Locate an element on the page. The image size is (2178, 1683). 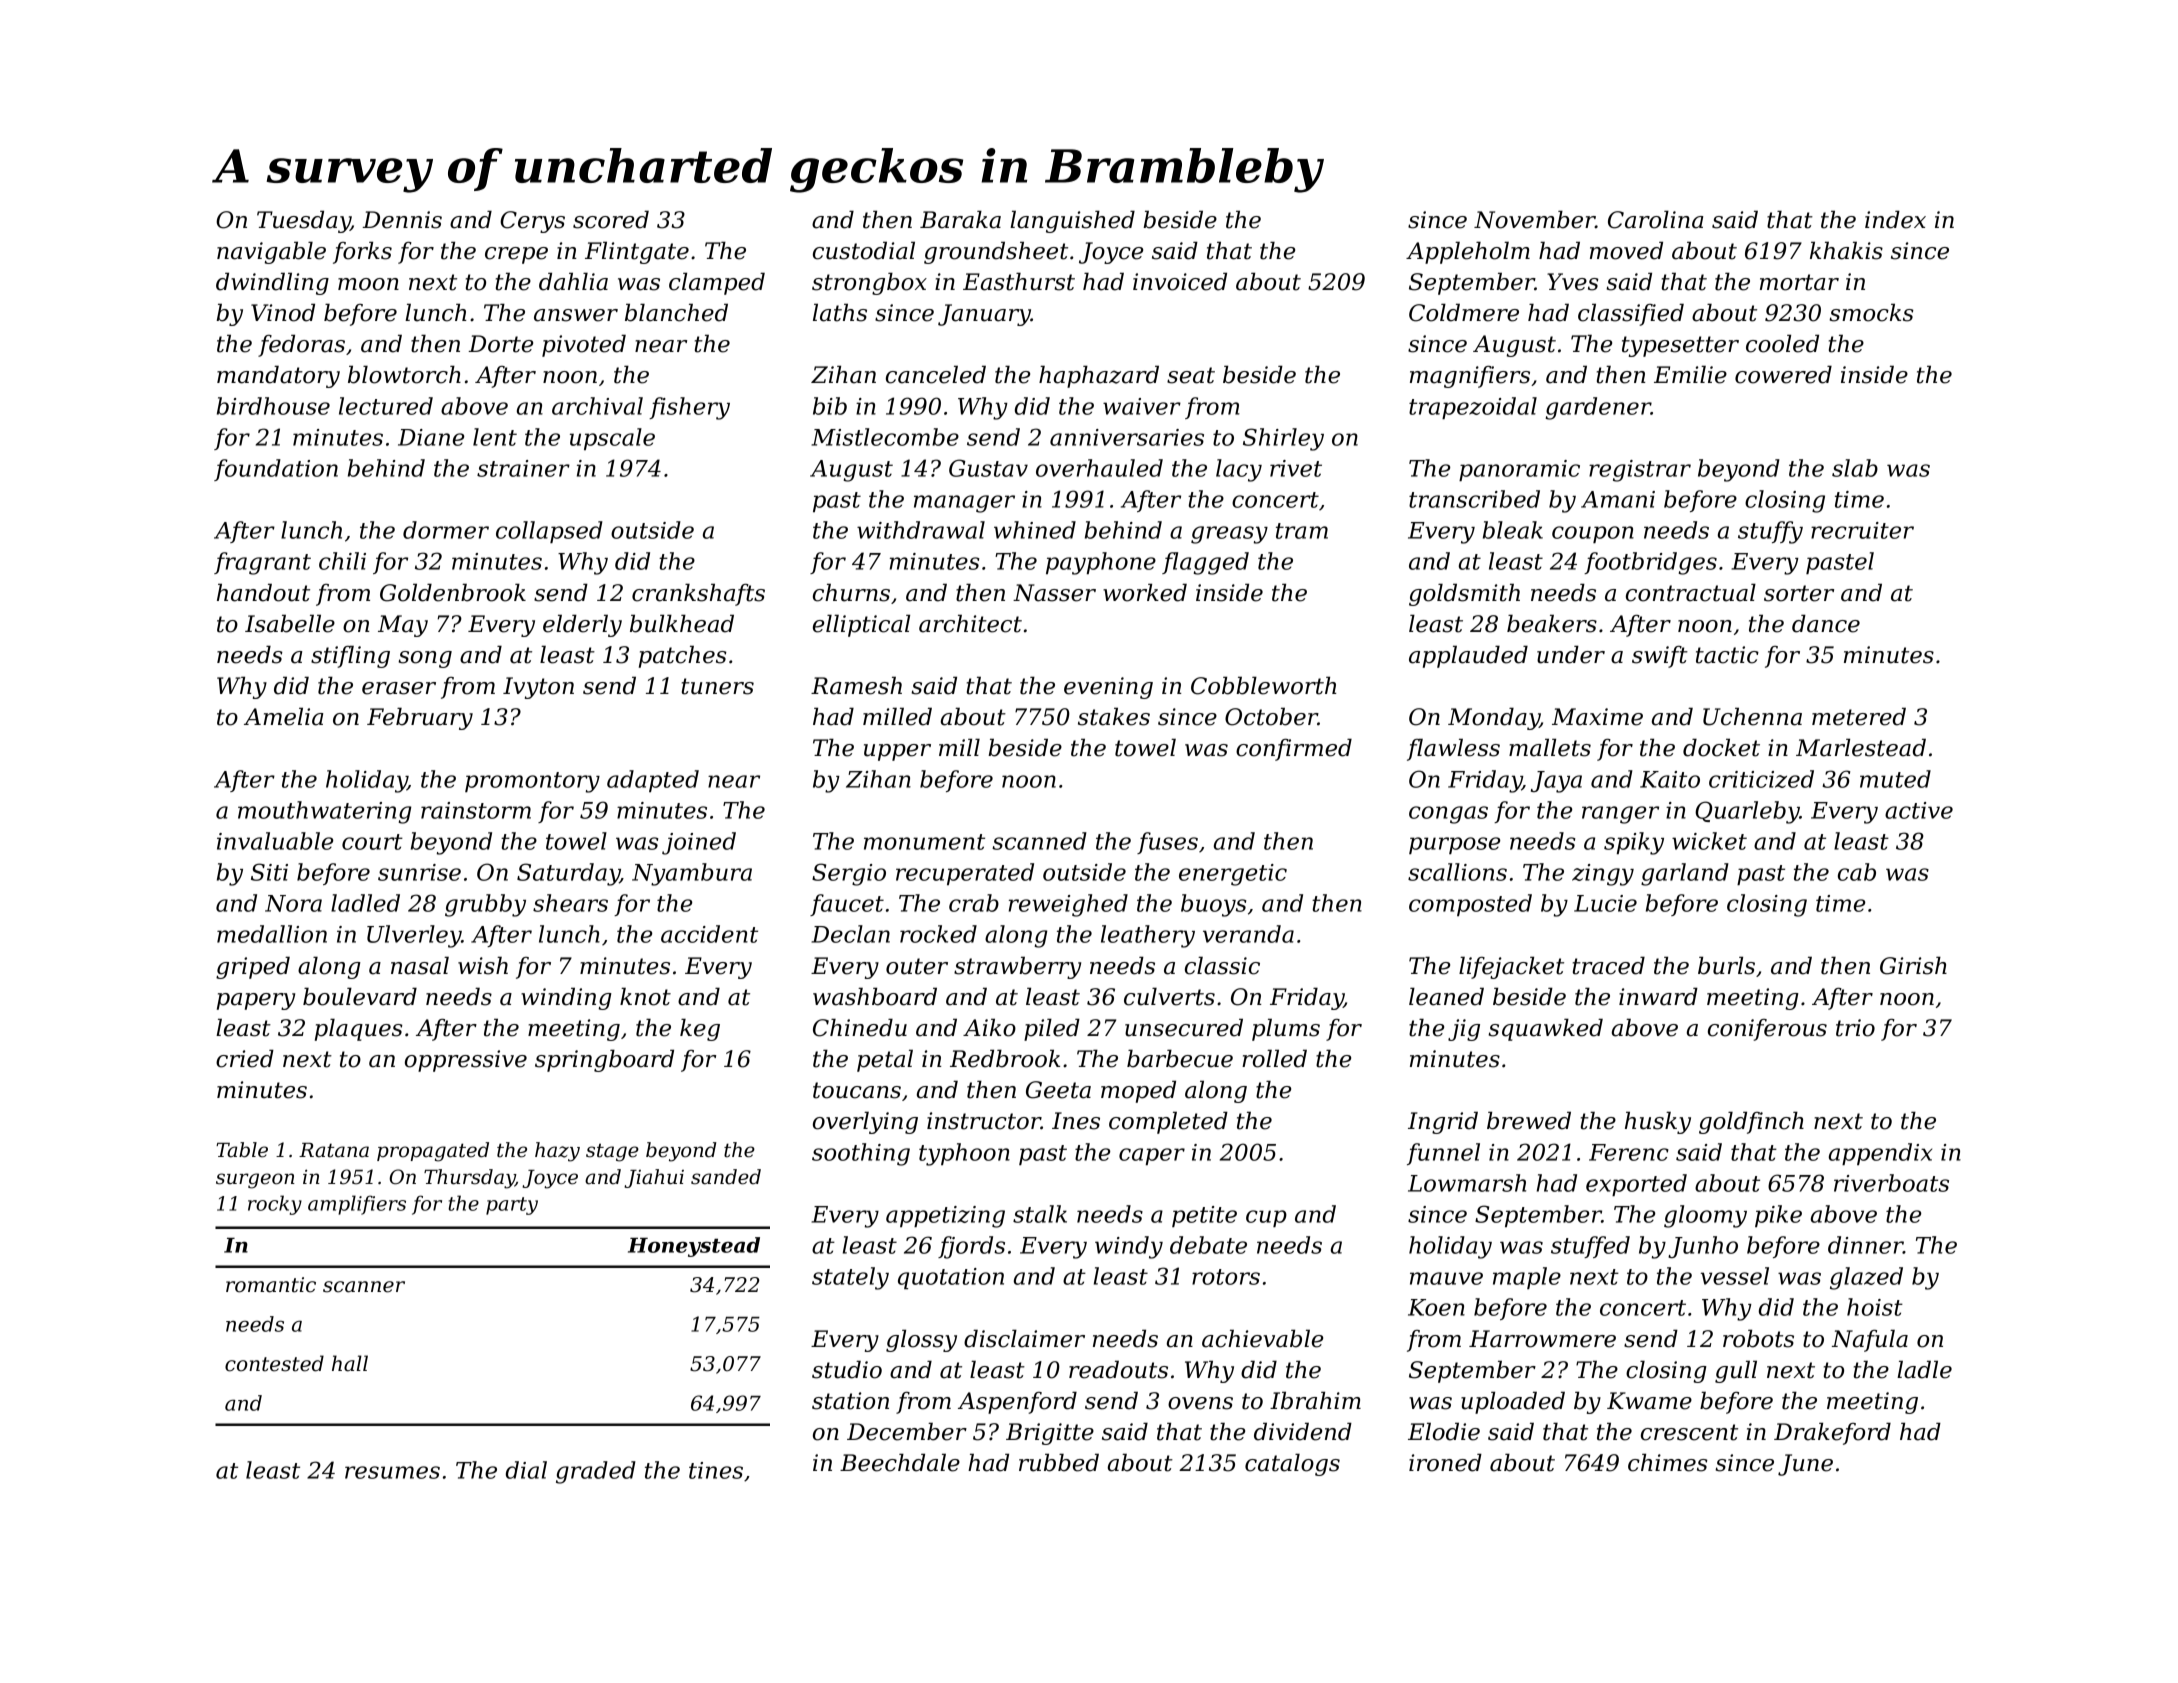
foundation is located at coordinates (276, 470).
